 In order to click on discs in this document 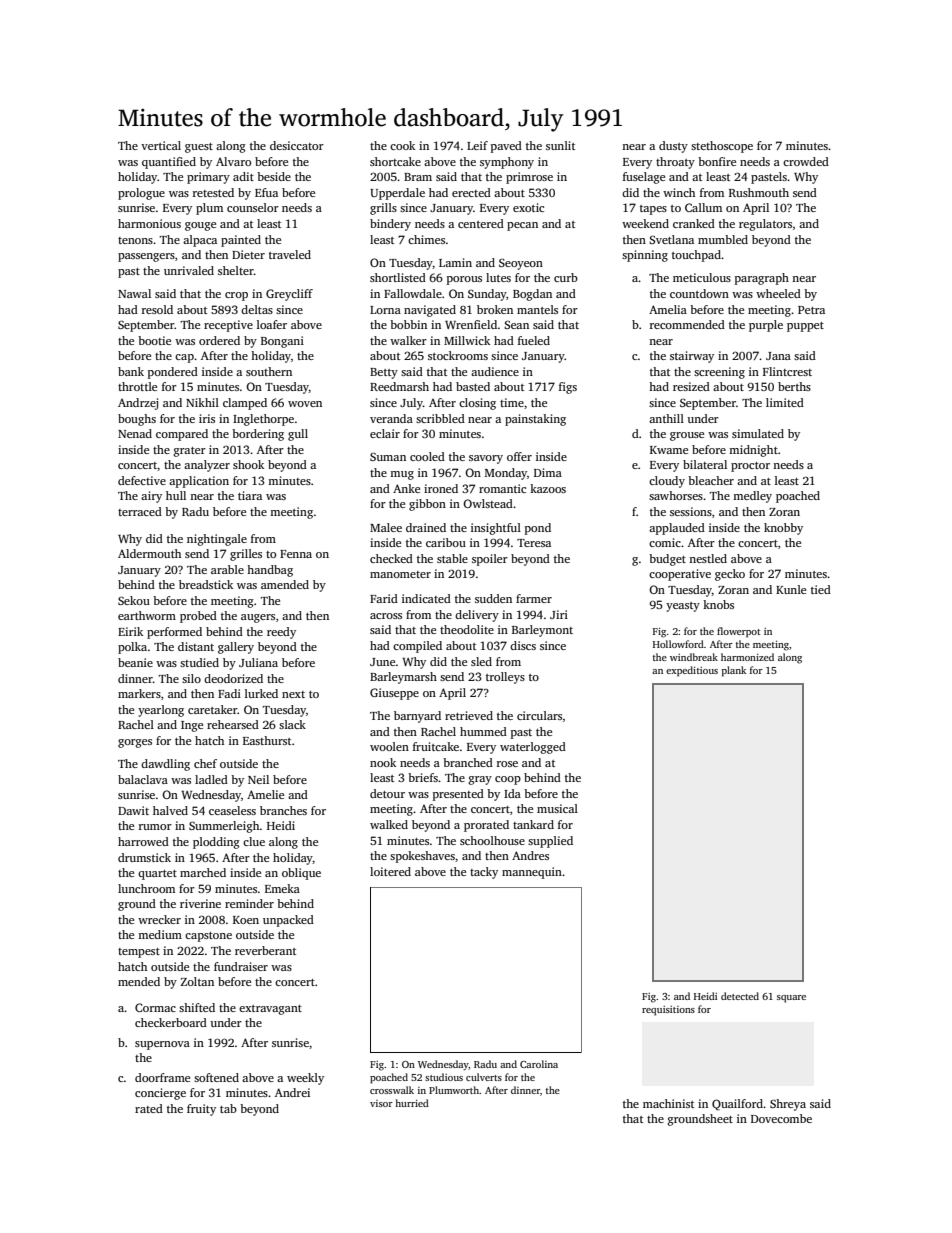, I will do `click(523, 645)`.
